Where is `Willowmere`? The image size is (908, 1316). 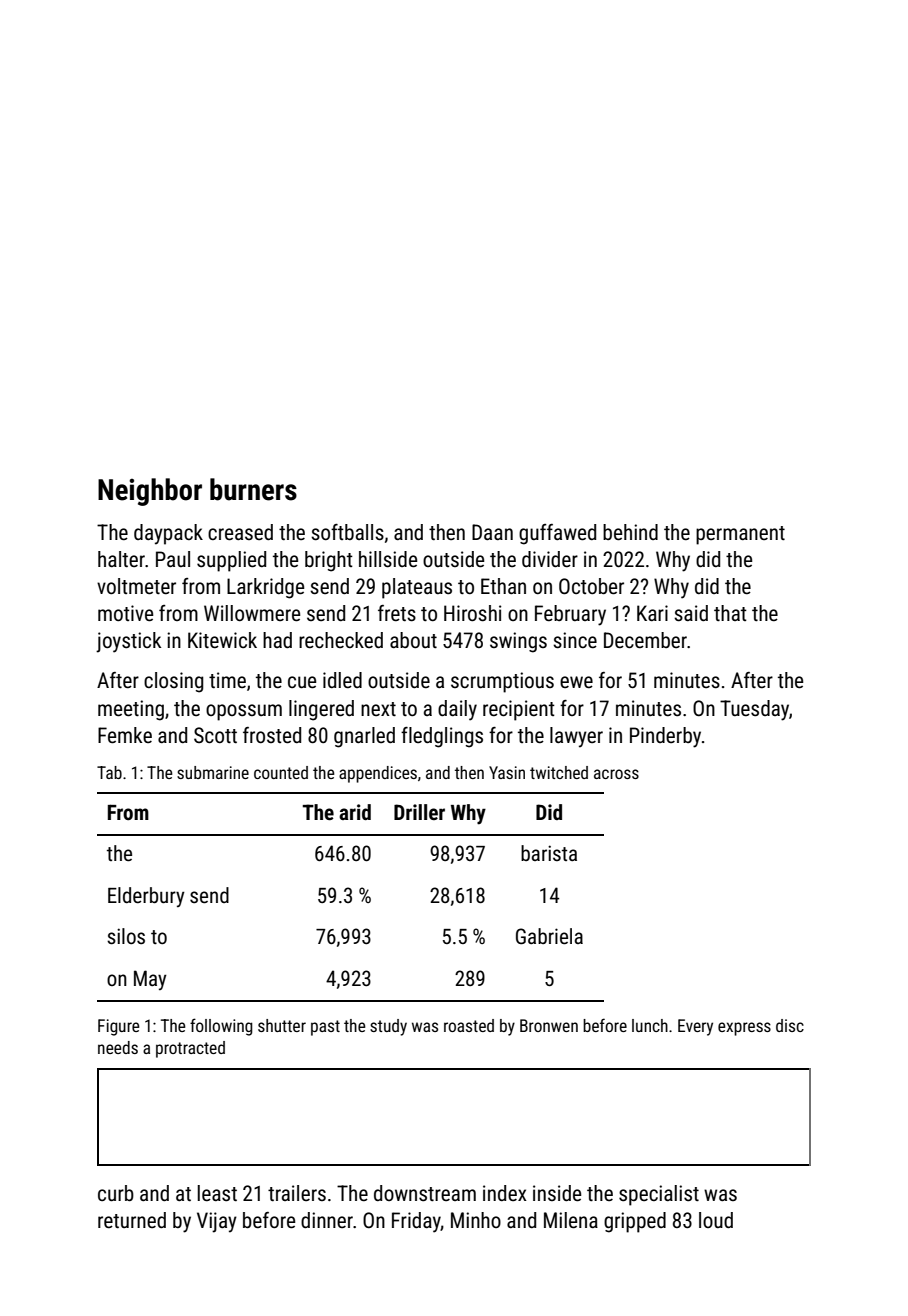 Willowmere is located at coordinates (252, 613).
